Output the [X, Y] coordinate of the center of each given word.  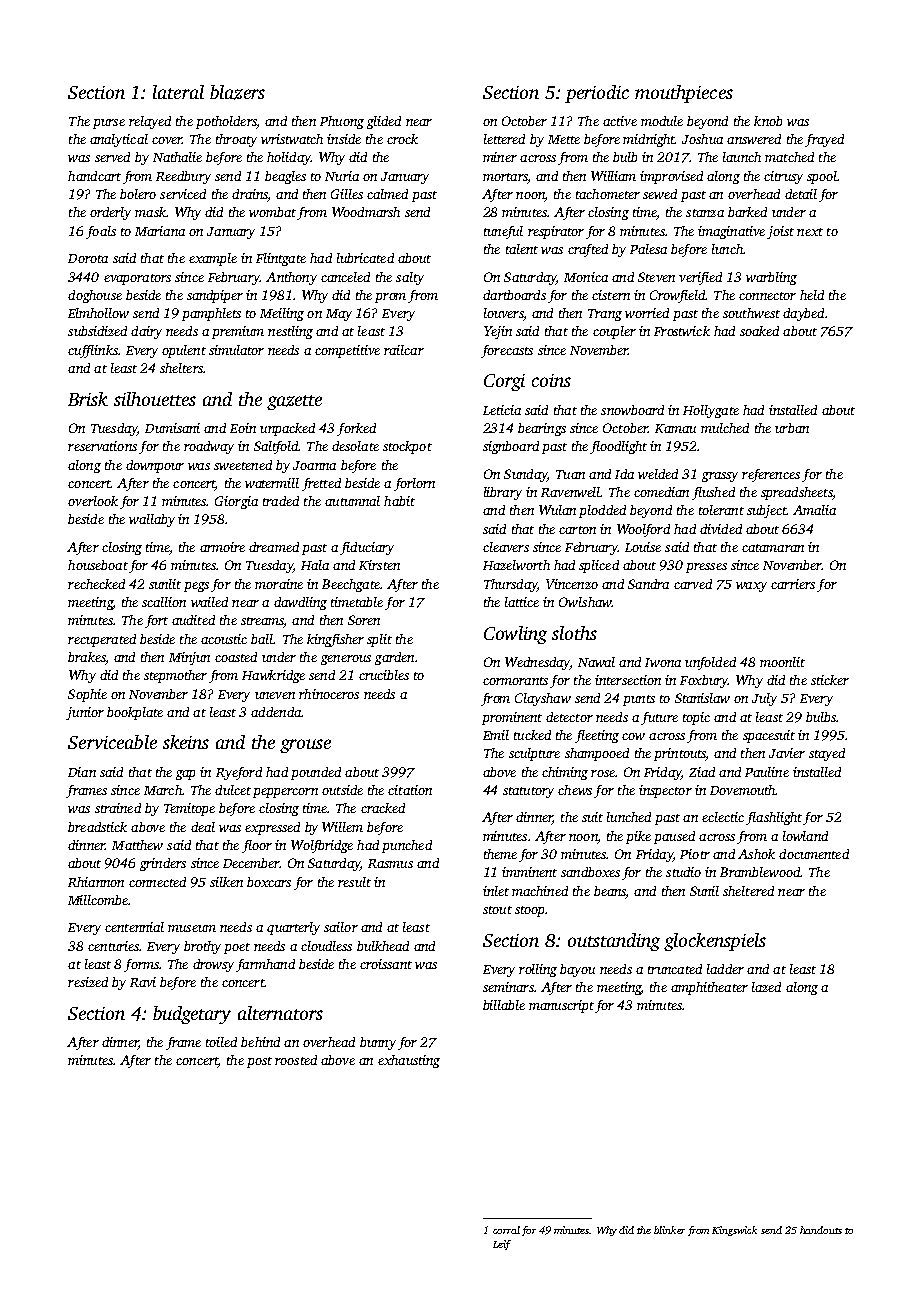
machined [540, 891]
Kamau [675, 428]
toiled [221, 1042]
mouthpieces [684, 94]
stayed [827, 754]
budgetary [192, 1015]
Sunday [525, 475]
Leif [502, 1245]
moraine [279, 584]
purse [109, 124]
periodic [597, 94]
